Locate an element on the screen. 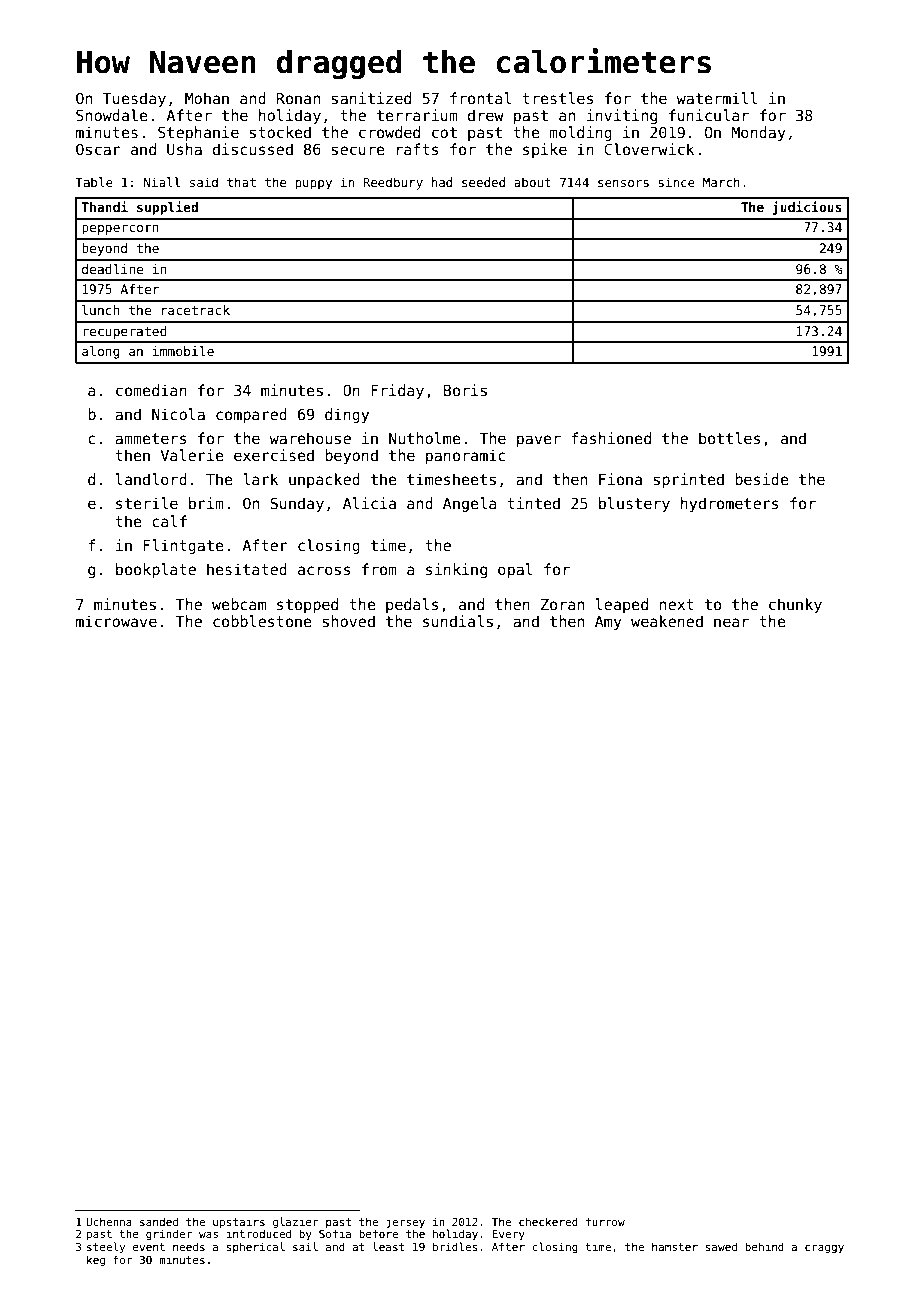  Alicia is located at coordinates (369, 503).
